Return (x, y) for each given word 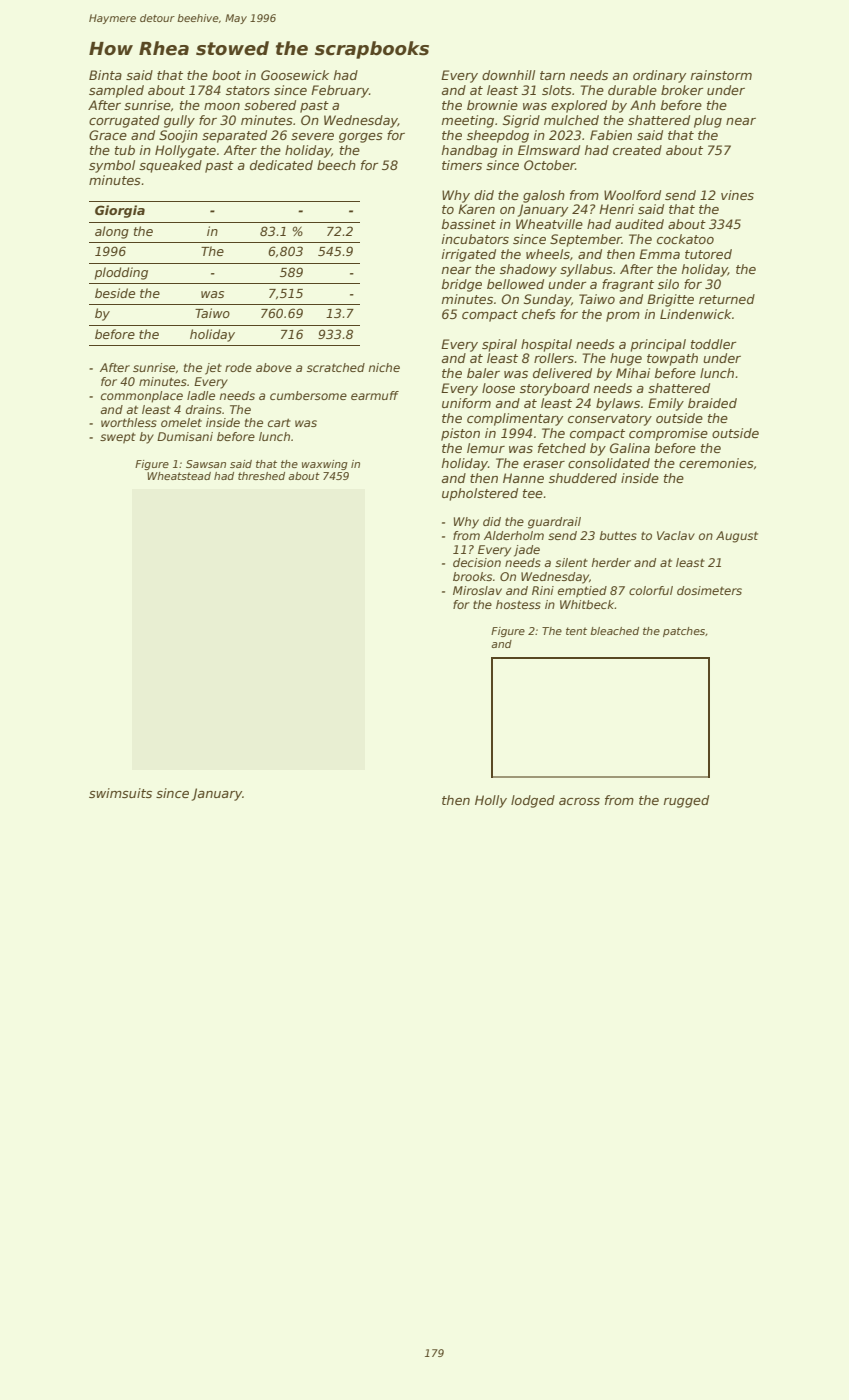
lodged (533, 801)
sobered (270, 105)
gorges (361, 138)
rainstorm (721, 75)
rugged (686, 801)
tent (576, 631)
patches (684, 632)
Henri (616, 209)
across (579, 801)
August (737, 537)
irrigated (469, 255)
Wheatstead (179, 476)
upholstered (480, 494)
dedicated (281, 165)
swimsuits (120, 793)
